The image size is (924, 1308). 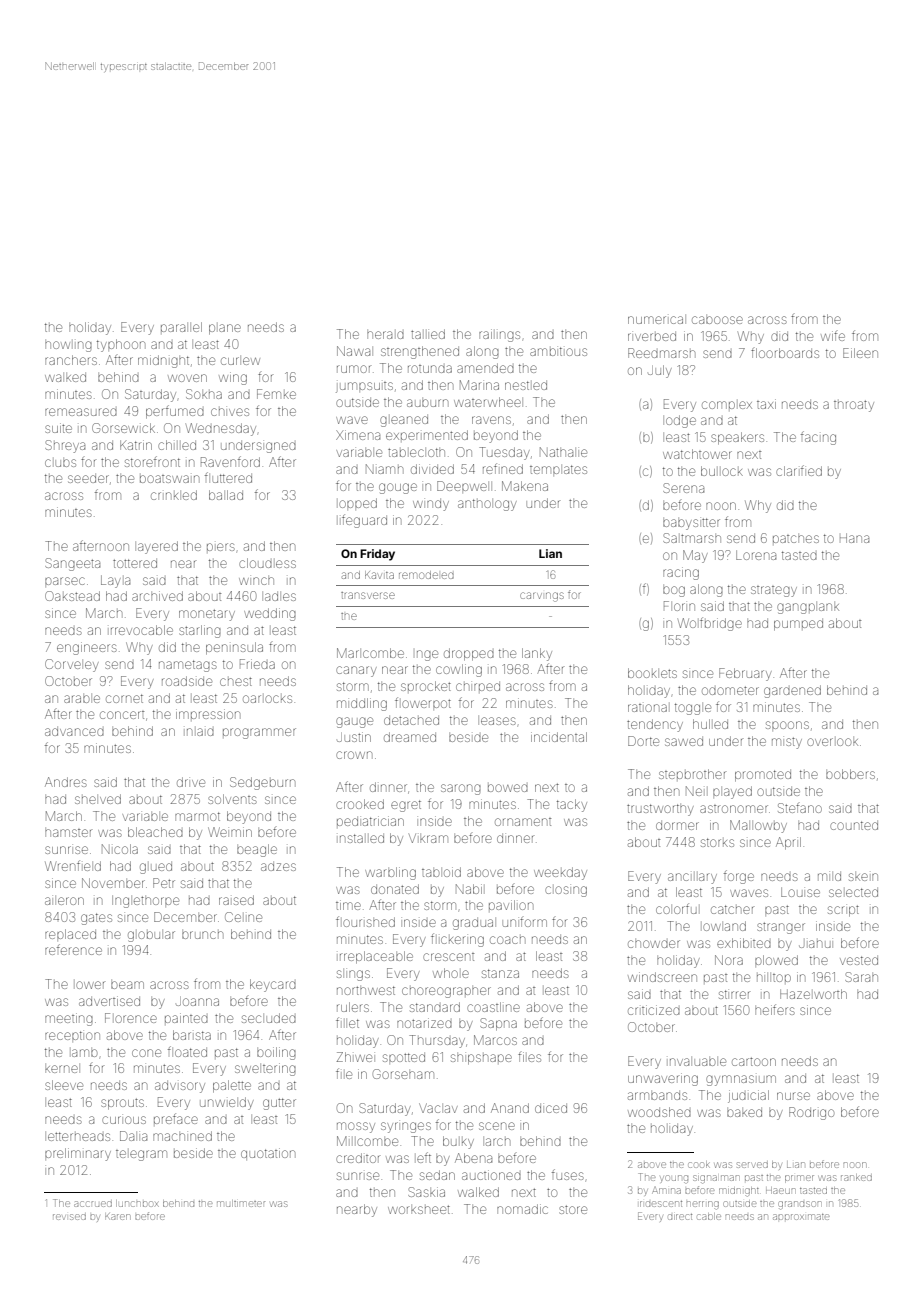 I want to click on parallel, so click(x=181, y=327).
